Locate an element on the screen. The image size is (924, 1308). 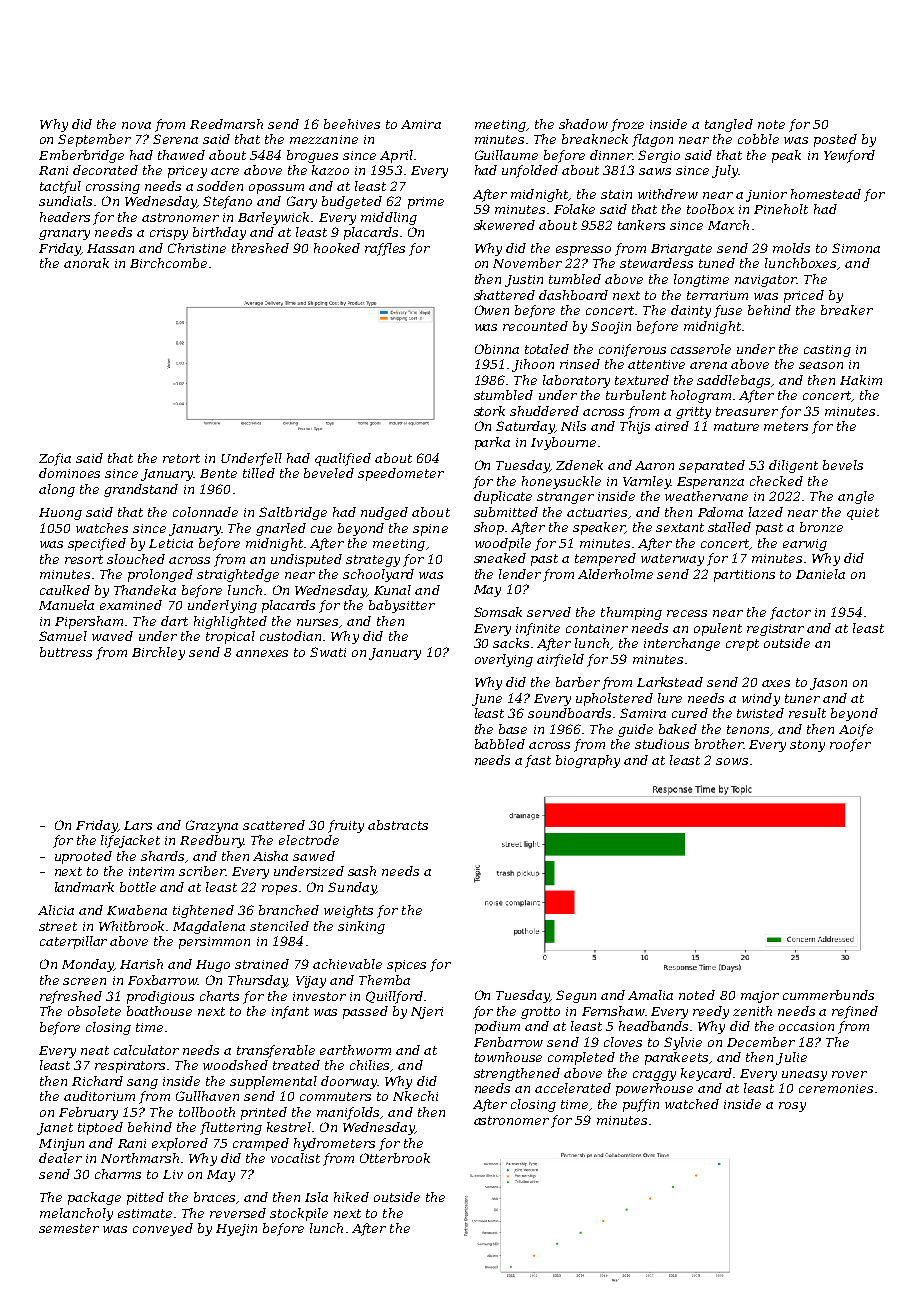
Hyejin is located at coordinates (236, 1230).
